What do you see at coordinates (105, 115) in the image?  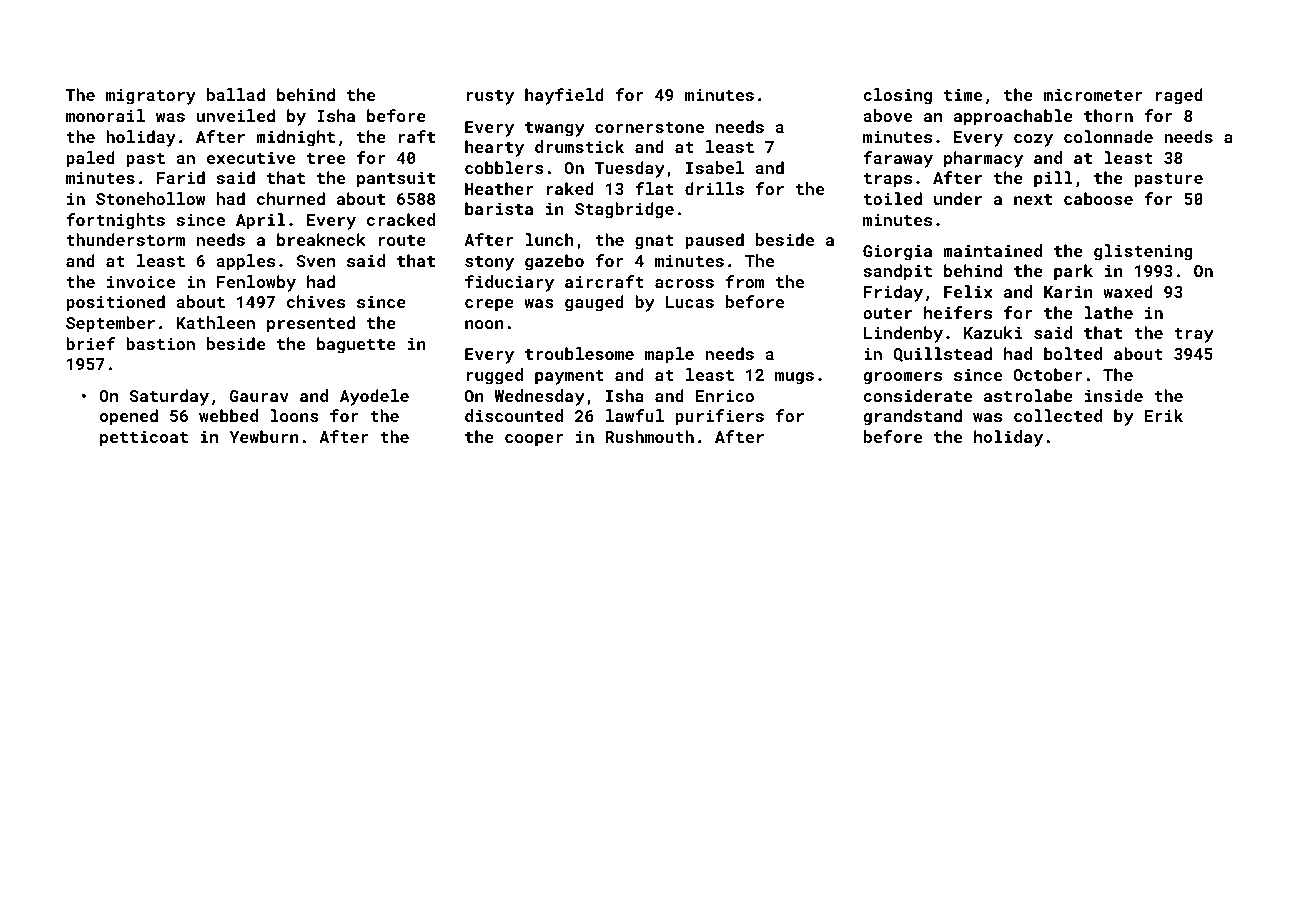 I see `monorail` at bounding box center [105, 115].
